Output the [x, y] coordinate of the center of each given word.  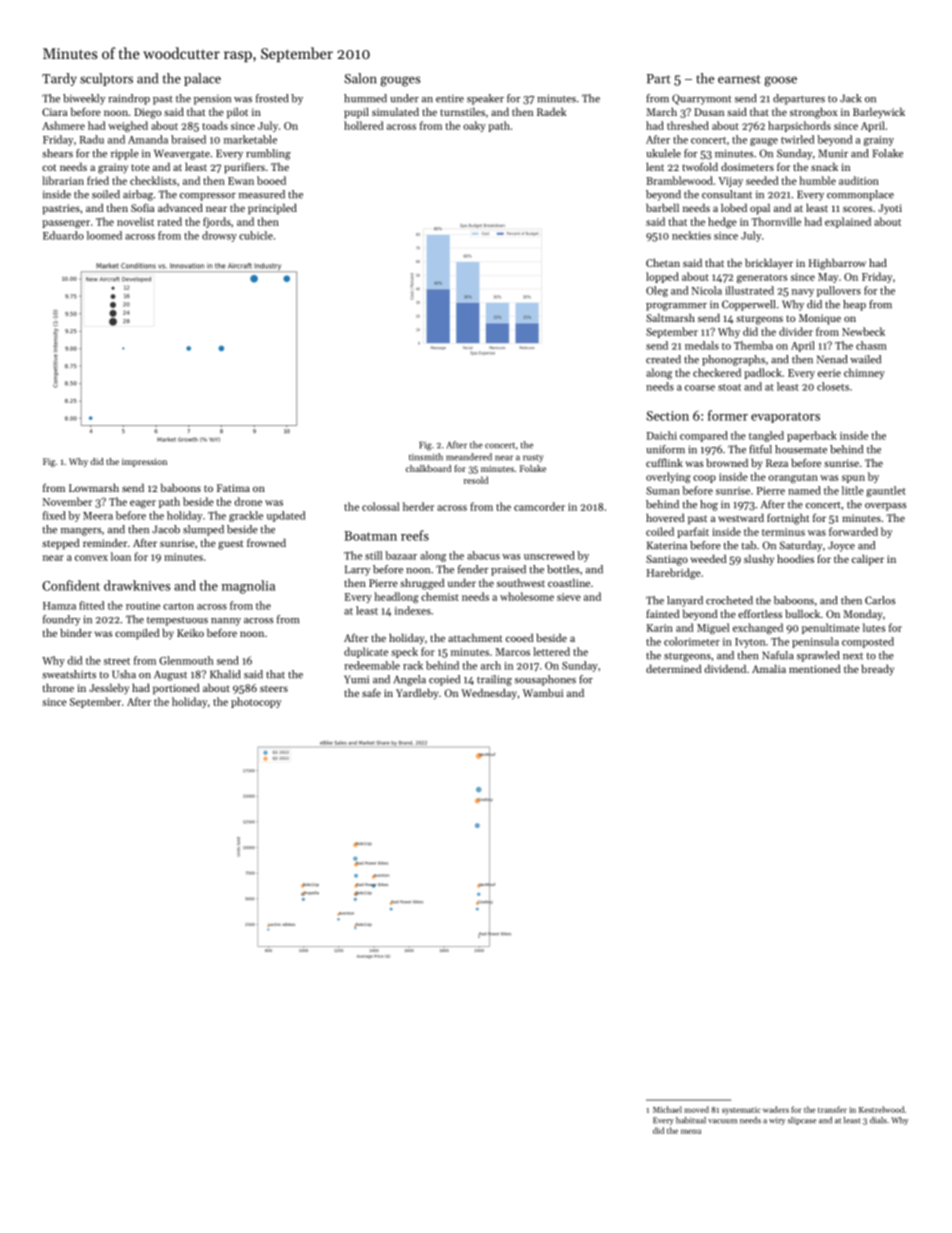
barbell [662, 207]
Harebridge [674, 574]
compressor [208, 197]
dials [878, 1120]
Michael [667, 1109]
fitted [91, 605]
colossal [380, 506]
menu [691, 1131]
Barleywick [879, 113]
